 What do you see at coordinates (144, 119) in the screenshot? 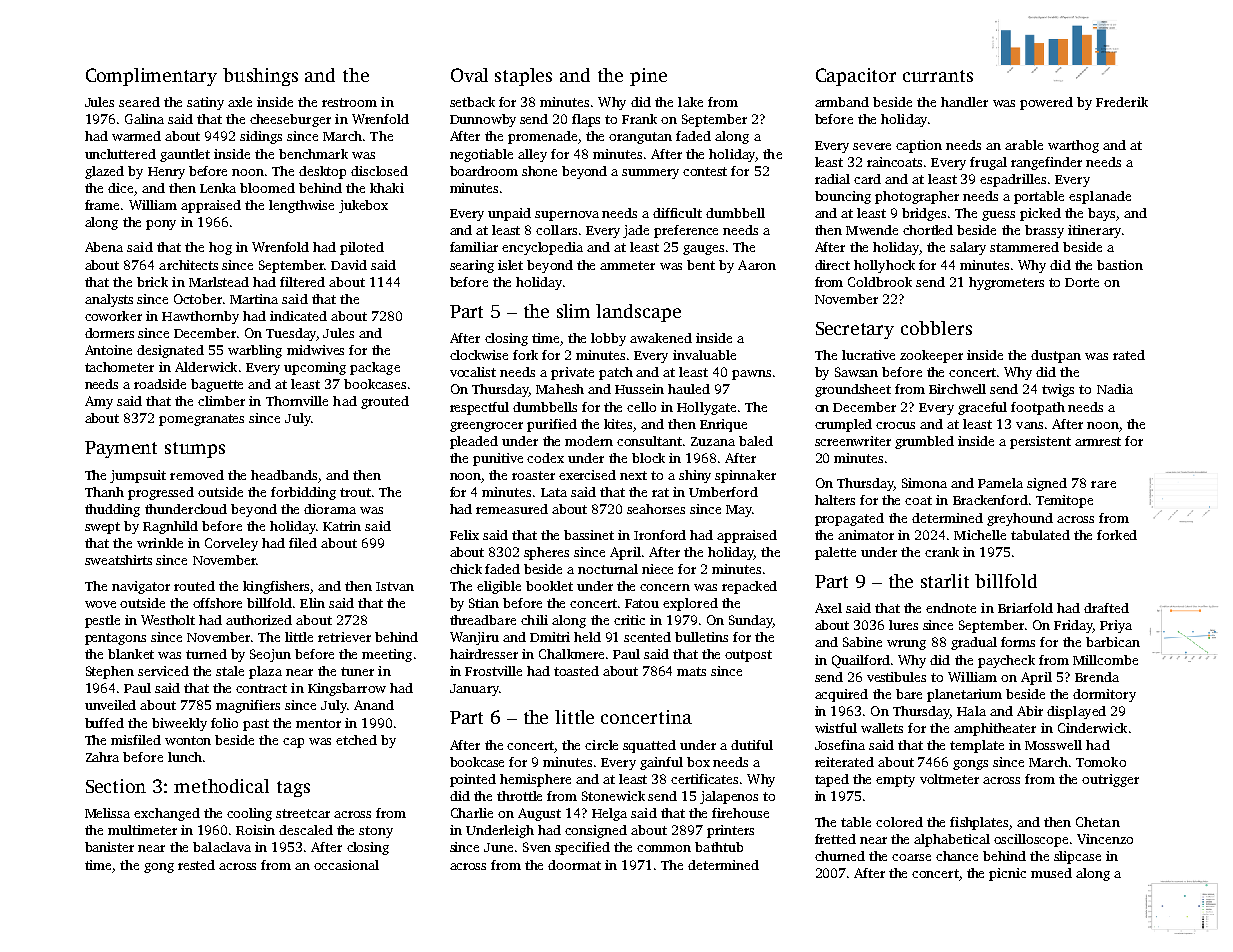
I see `Galina` at bounding box center [144, 119].
